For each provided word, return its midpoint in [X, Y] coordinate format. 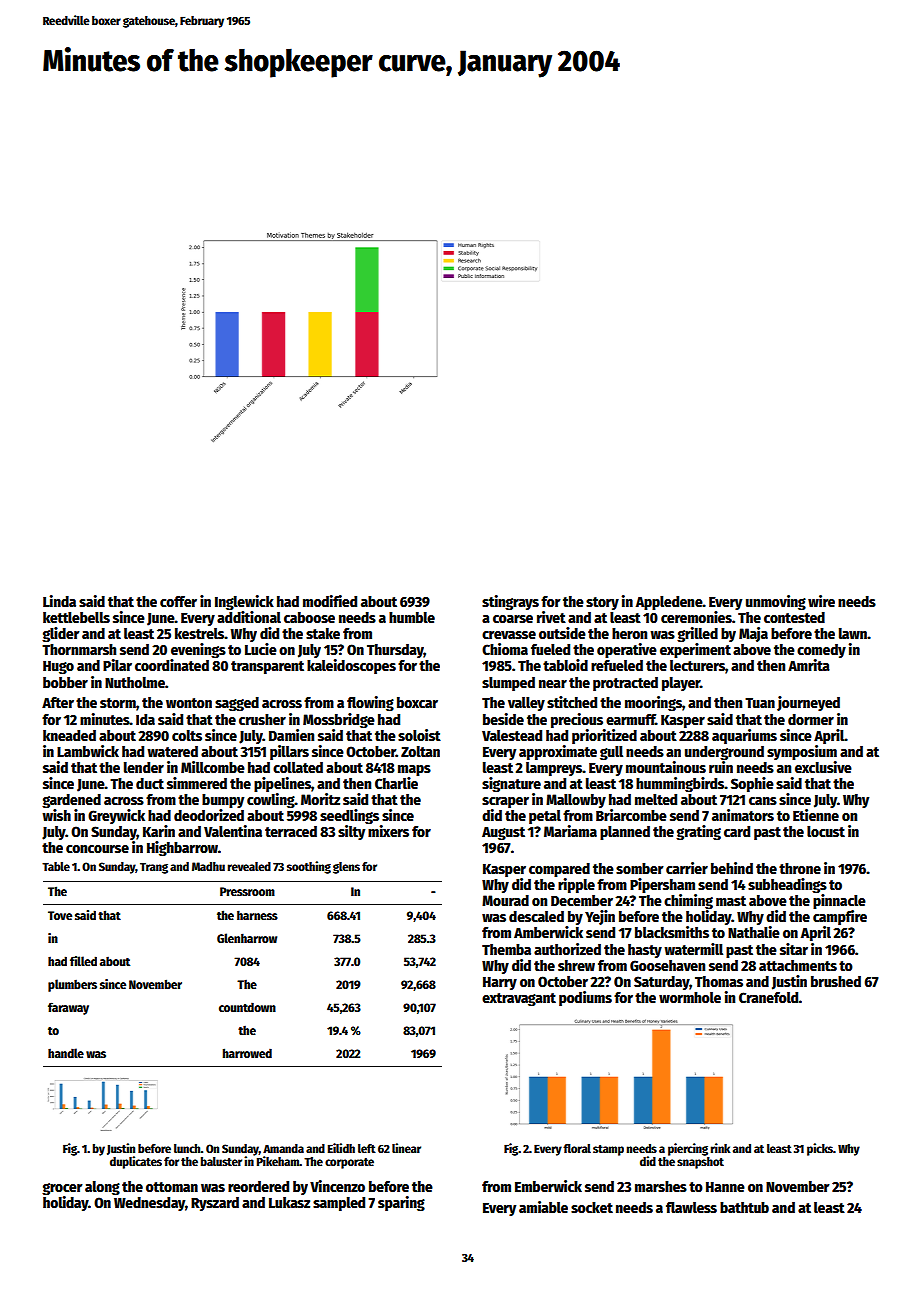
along [102, 1188]
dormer [811, 719]
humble [412, 617]
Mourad [505, 900]
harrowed [247, 1053]
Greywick [116, 816]
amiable [543, 1207]
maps [414, 770]
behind [732, 868]
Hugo [58, 668]
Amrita [809, 665]
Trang [154, 868]
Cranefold [769, 997]
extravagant [519, 1000]
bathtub [744, 1207]
